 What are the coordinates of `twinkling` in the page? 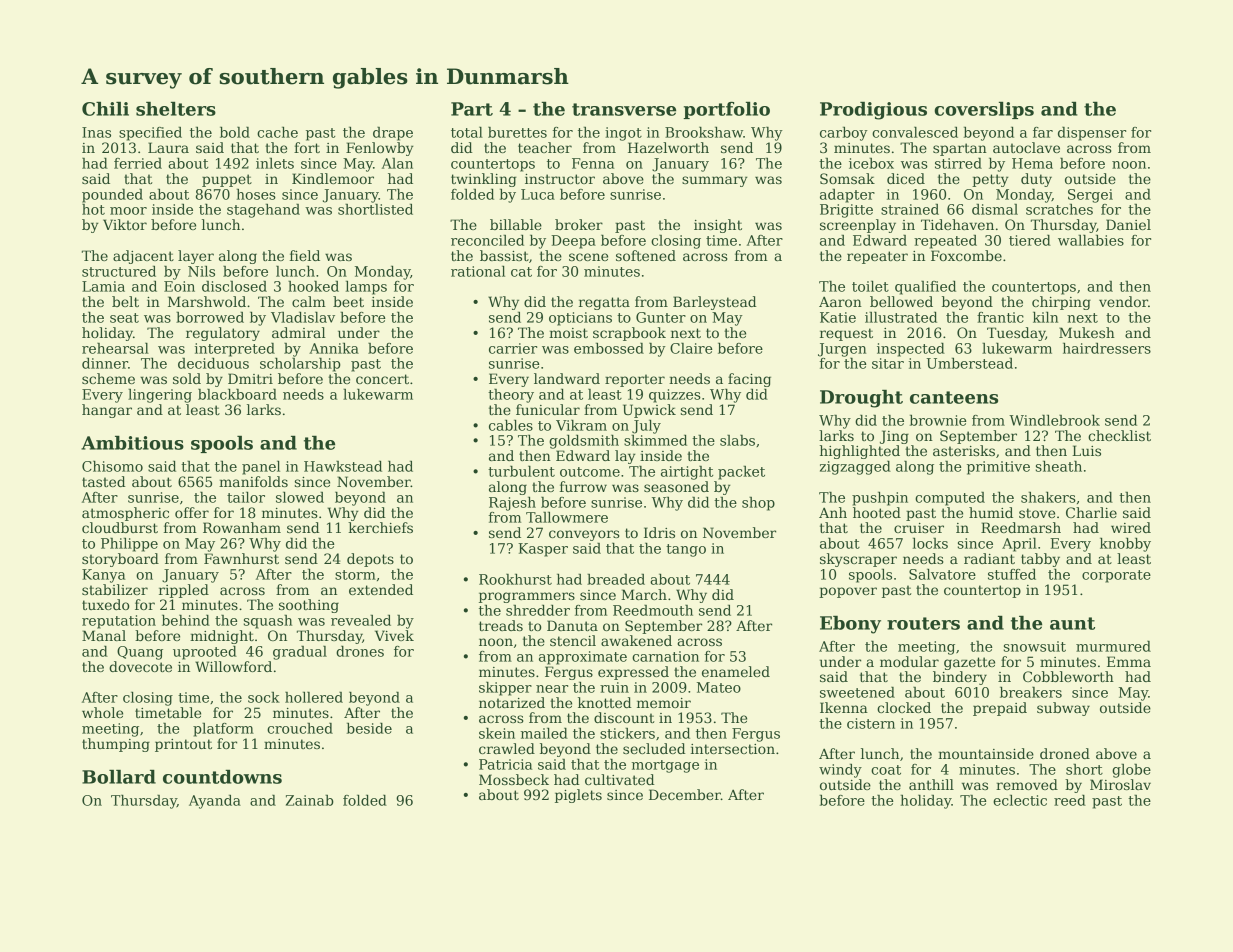 It's located at (484, 180).
